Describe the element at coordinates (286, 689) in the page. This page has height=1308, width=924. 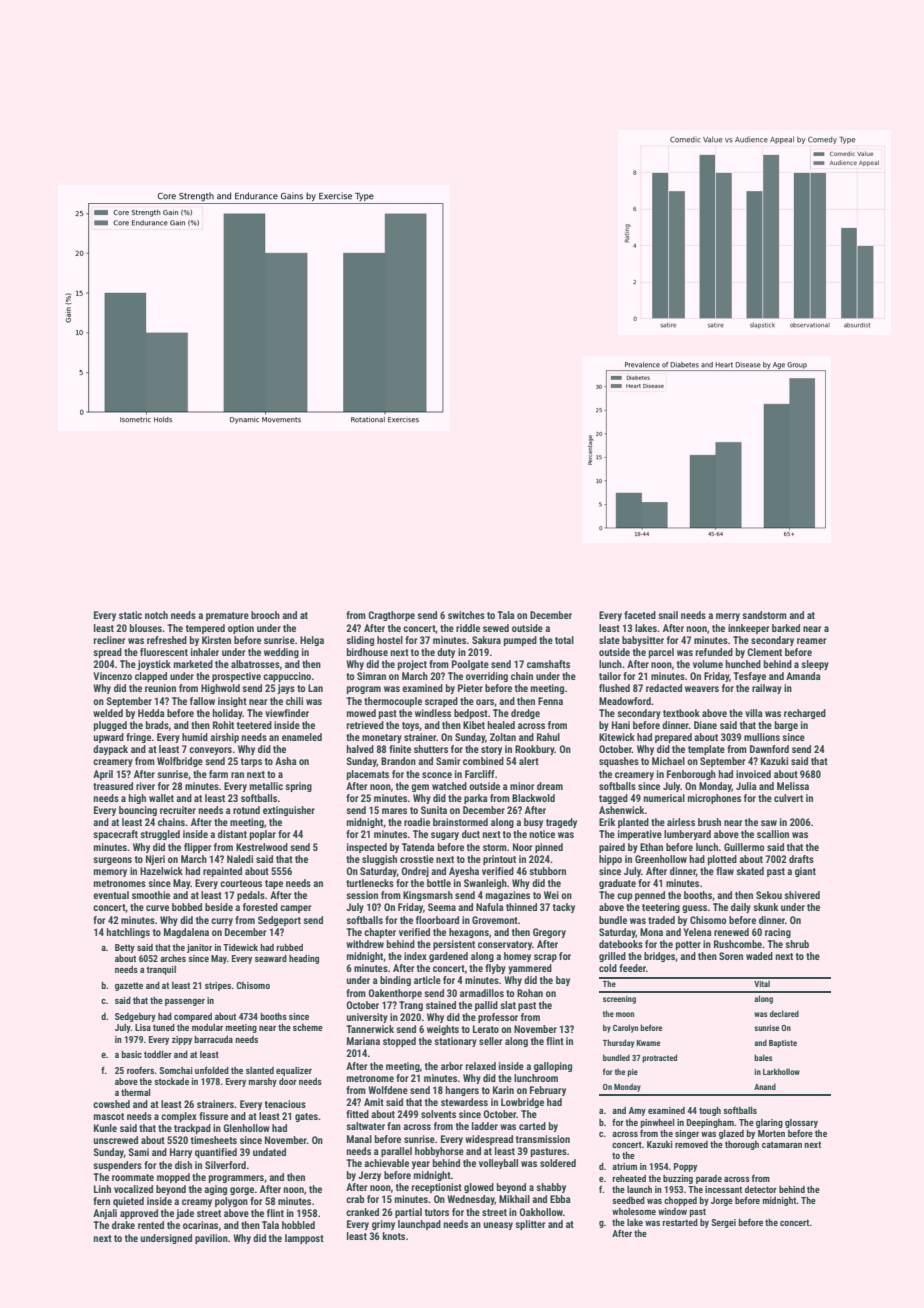
I see `jays` at that location.
